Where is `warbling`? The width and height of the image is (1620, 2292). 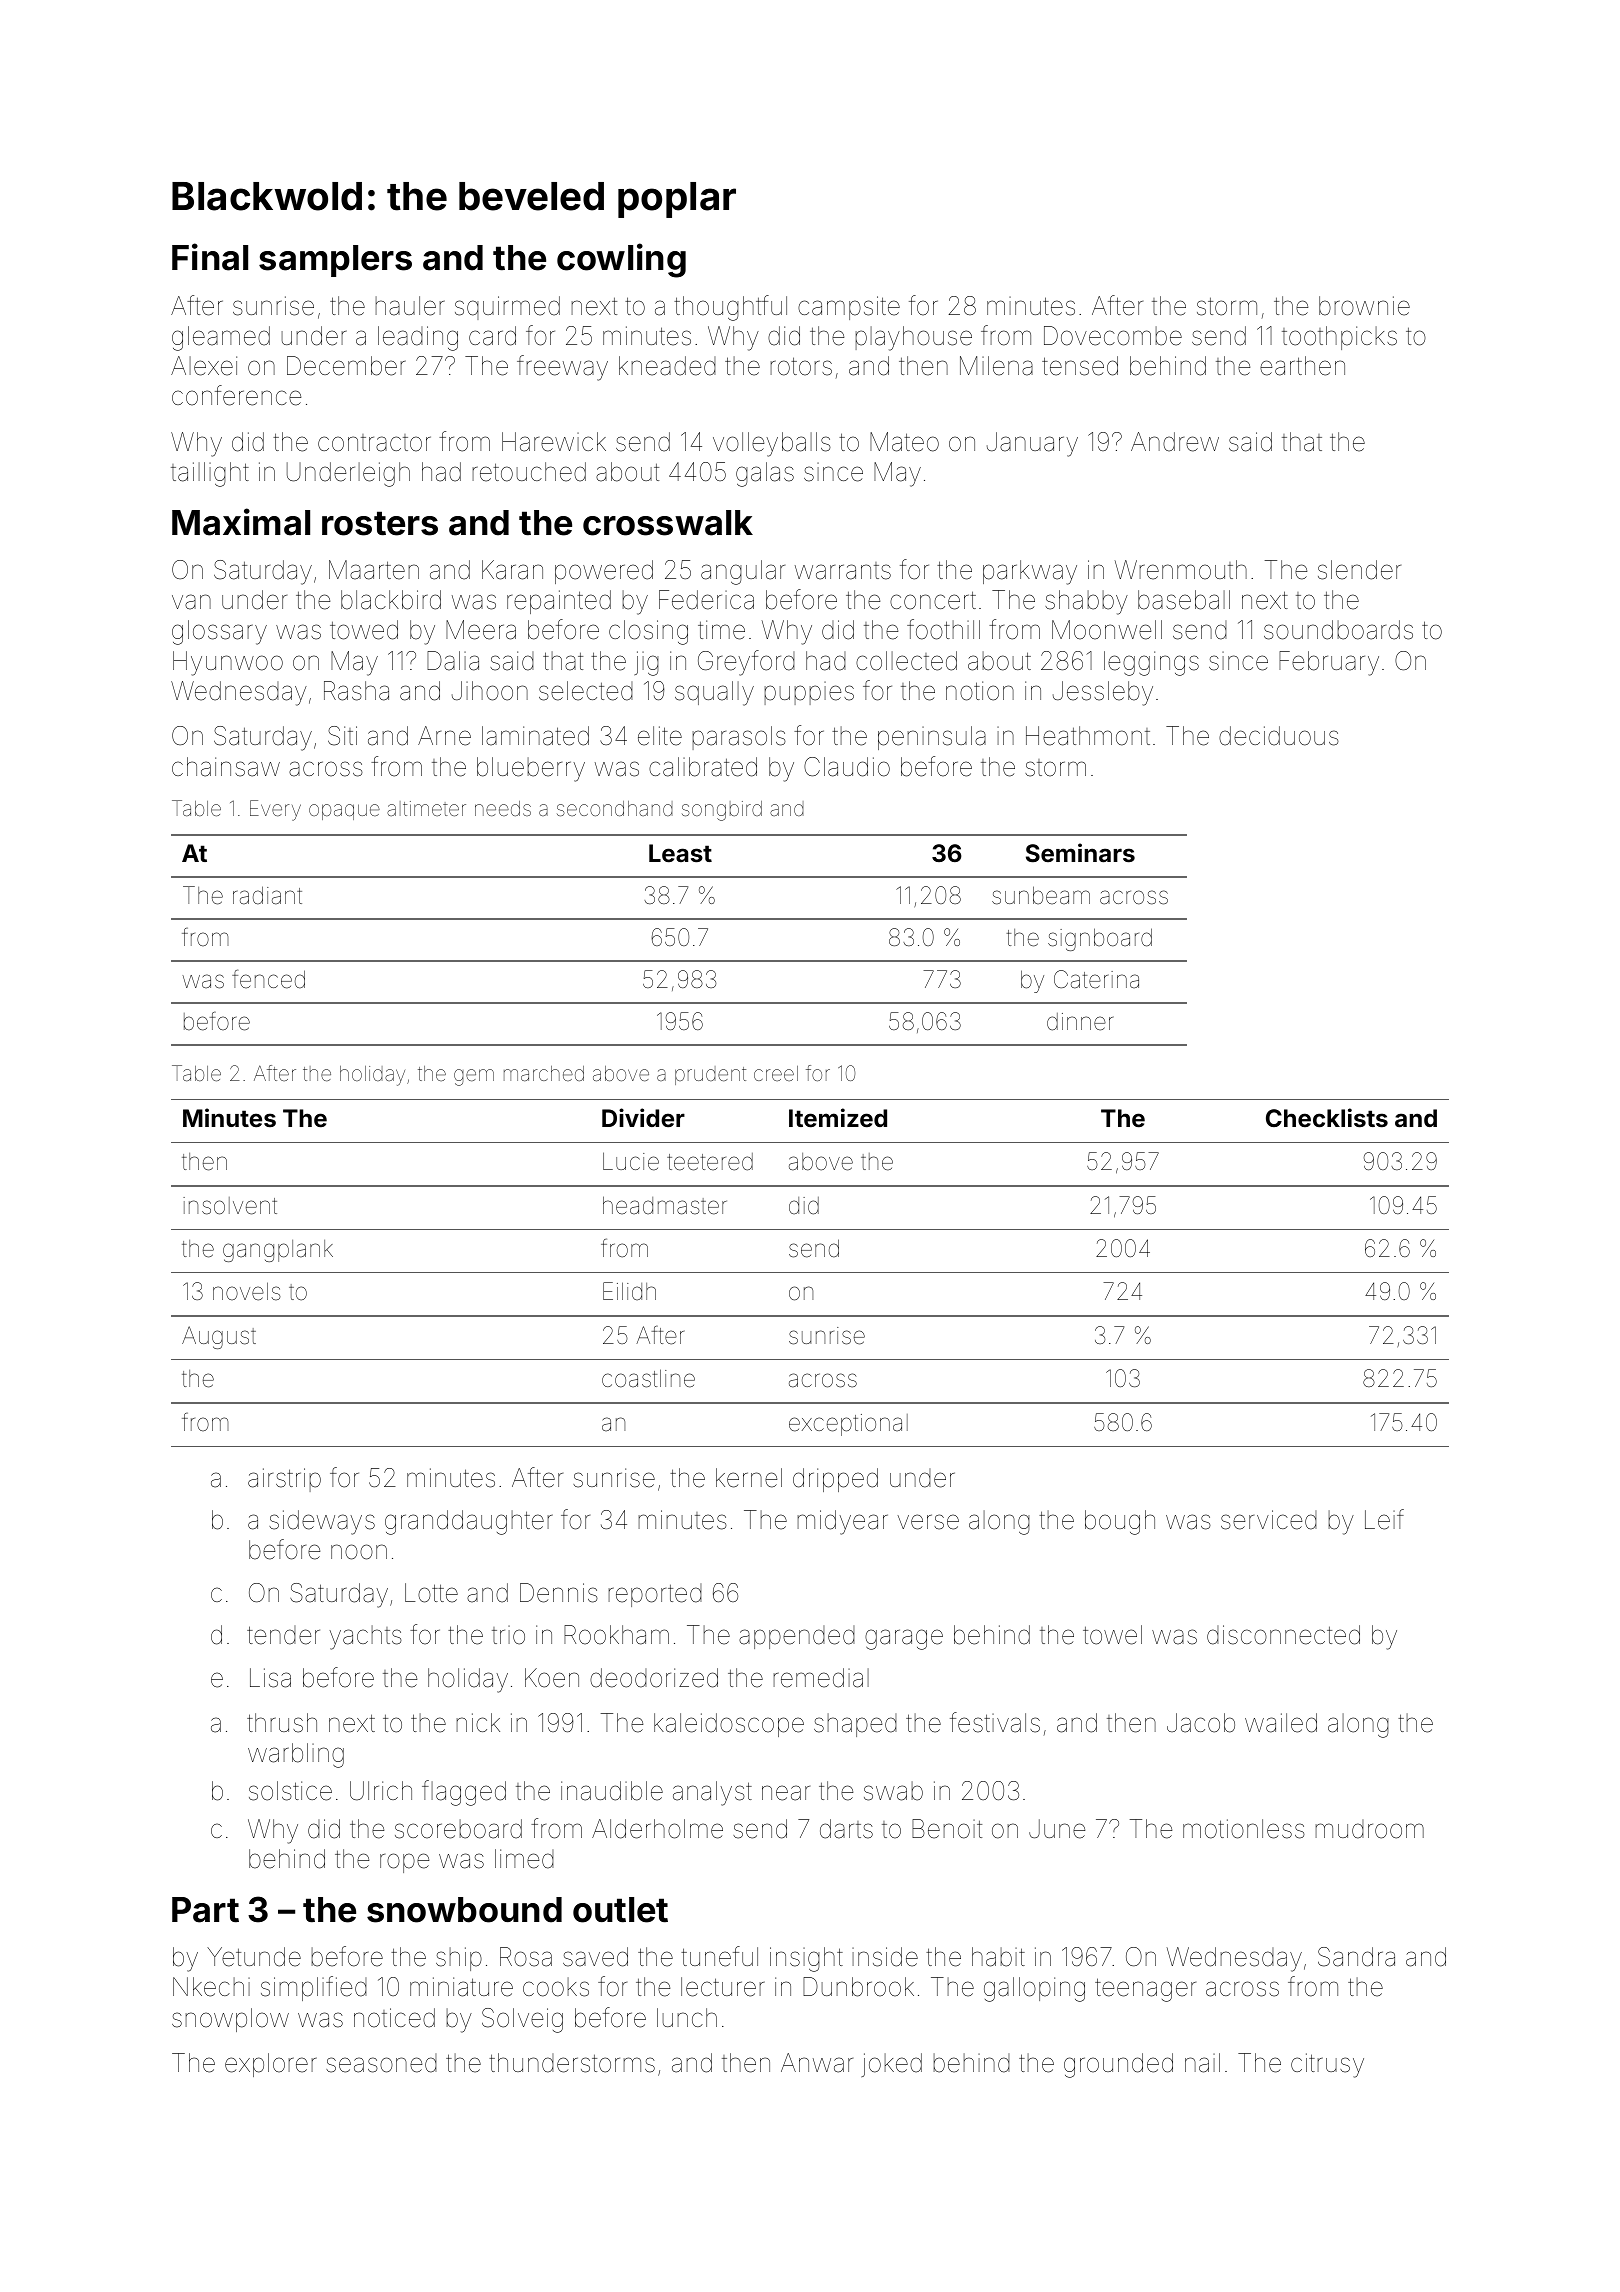 warbling is located at coordinates (296, 1755).
